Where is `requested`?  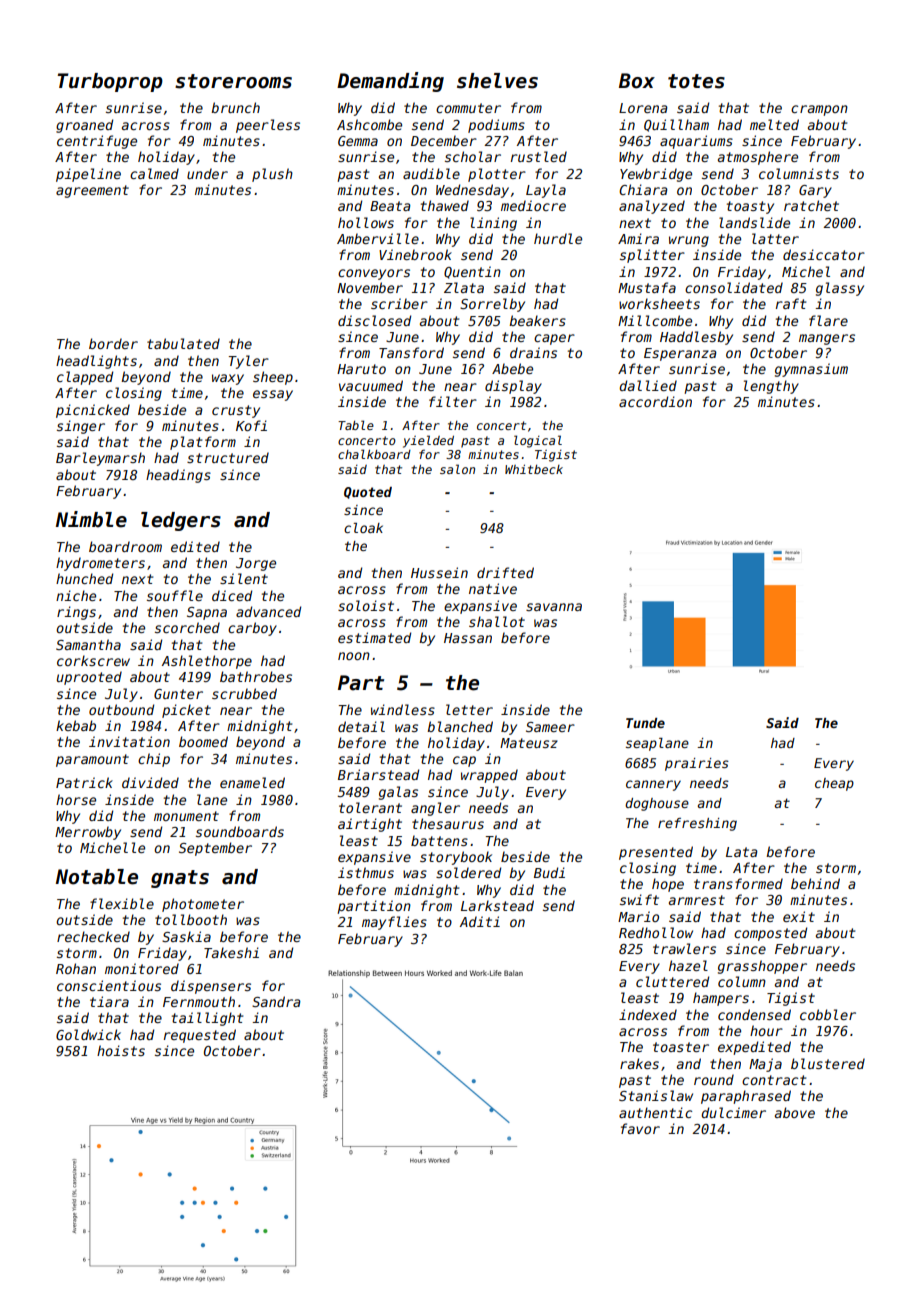 requested is located at coordinates (200, 1036).
